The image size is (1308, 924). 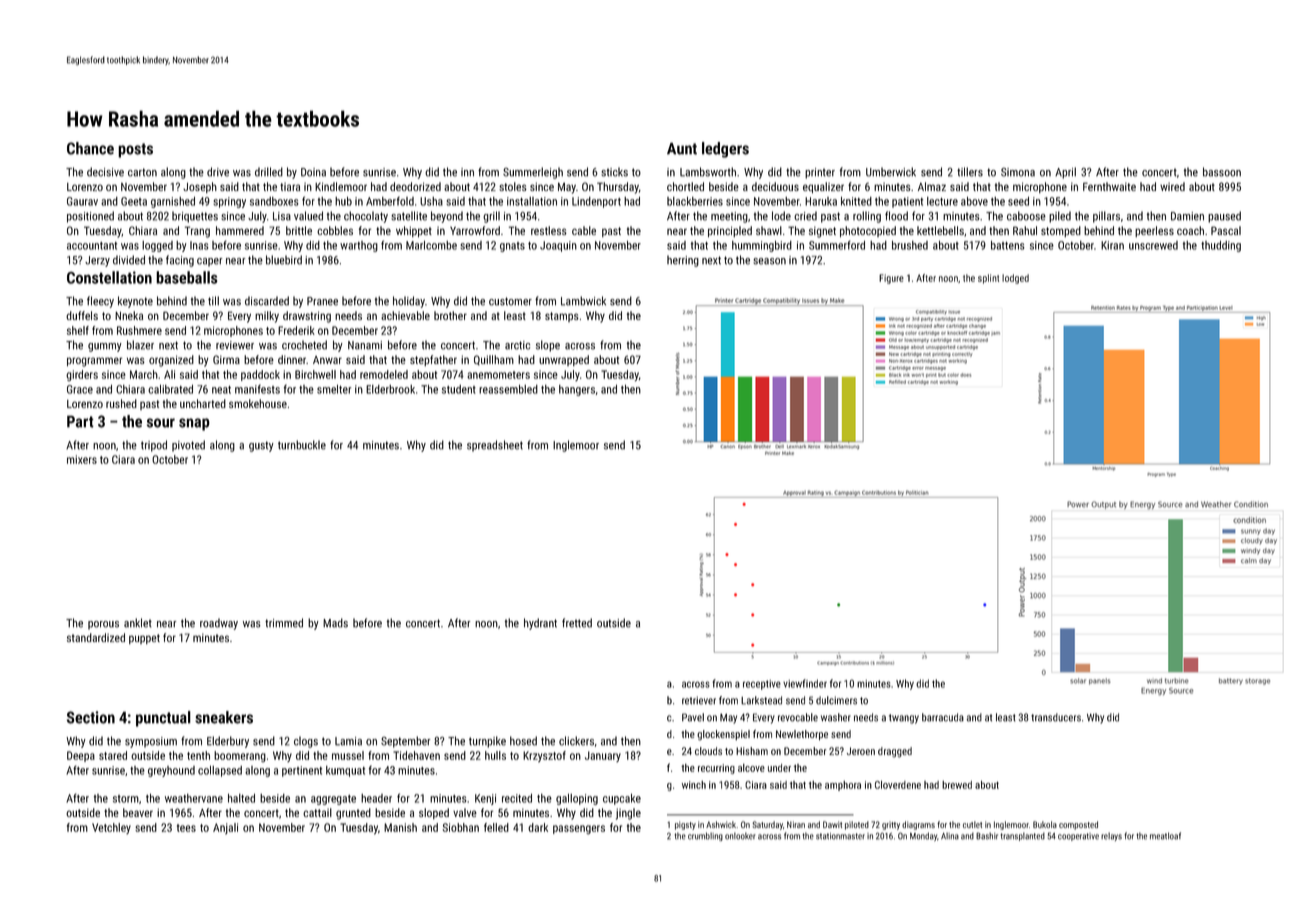 What do you see at coordinates (577, 623) in the screenshot?
I see `fretted` at bounding box center [577, 623].
